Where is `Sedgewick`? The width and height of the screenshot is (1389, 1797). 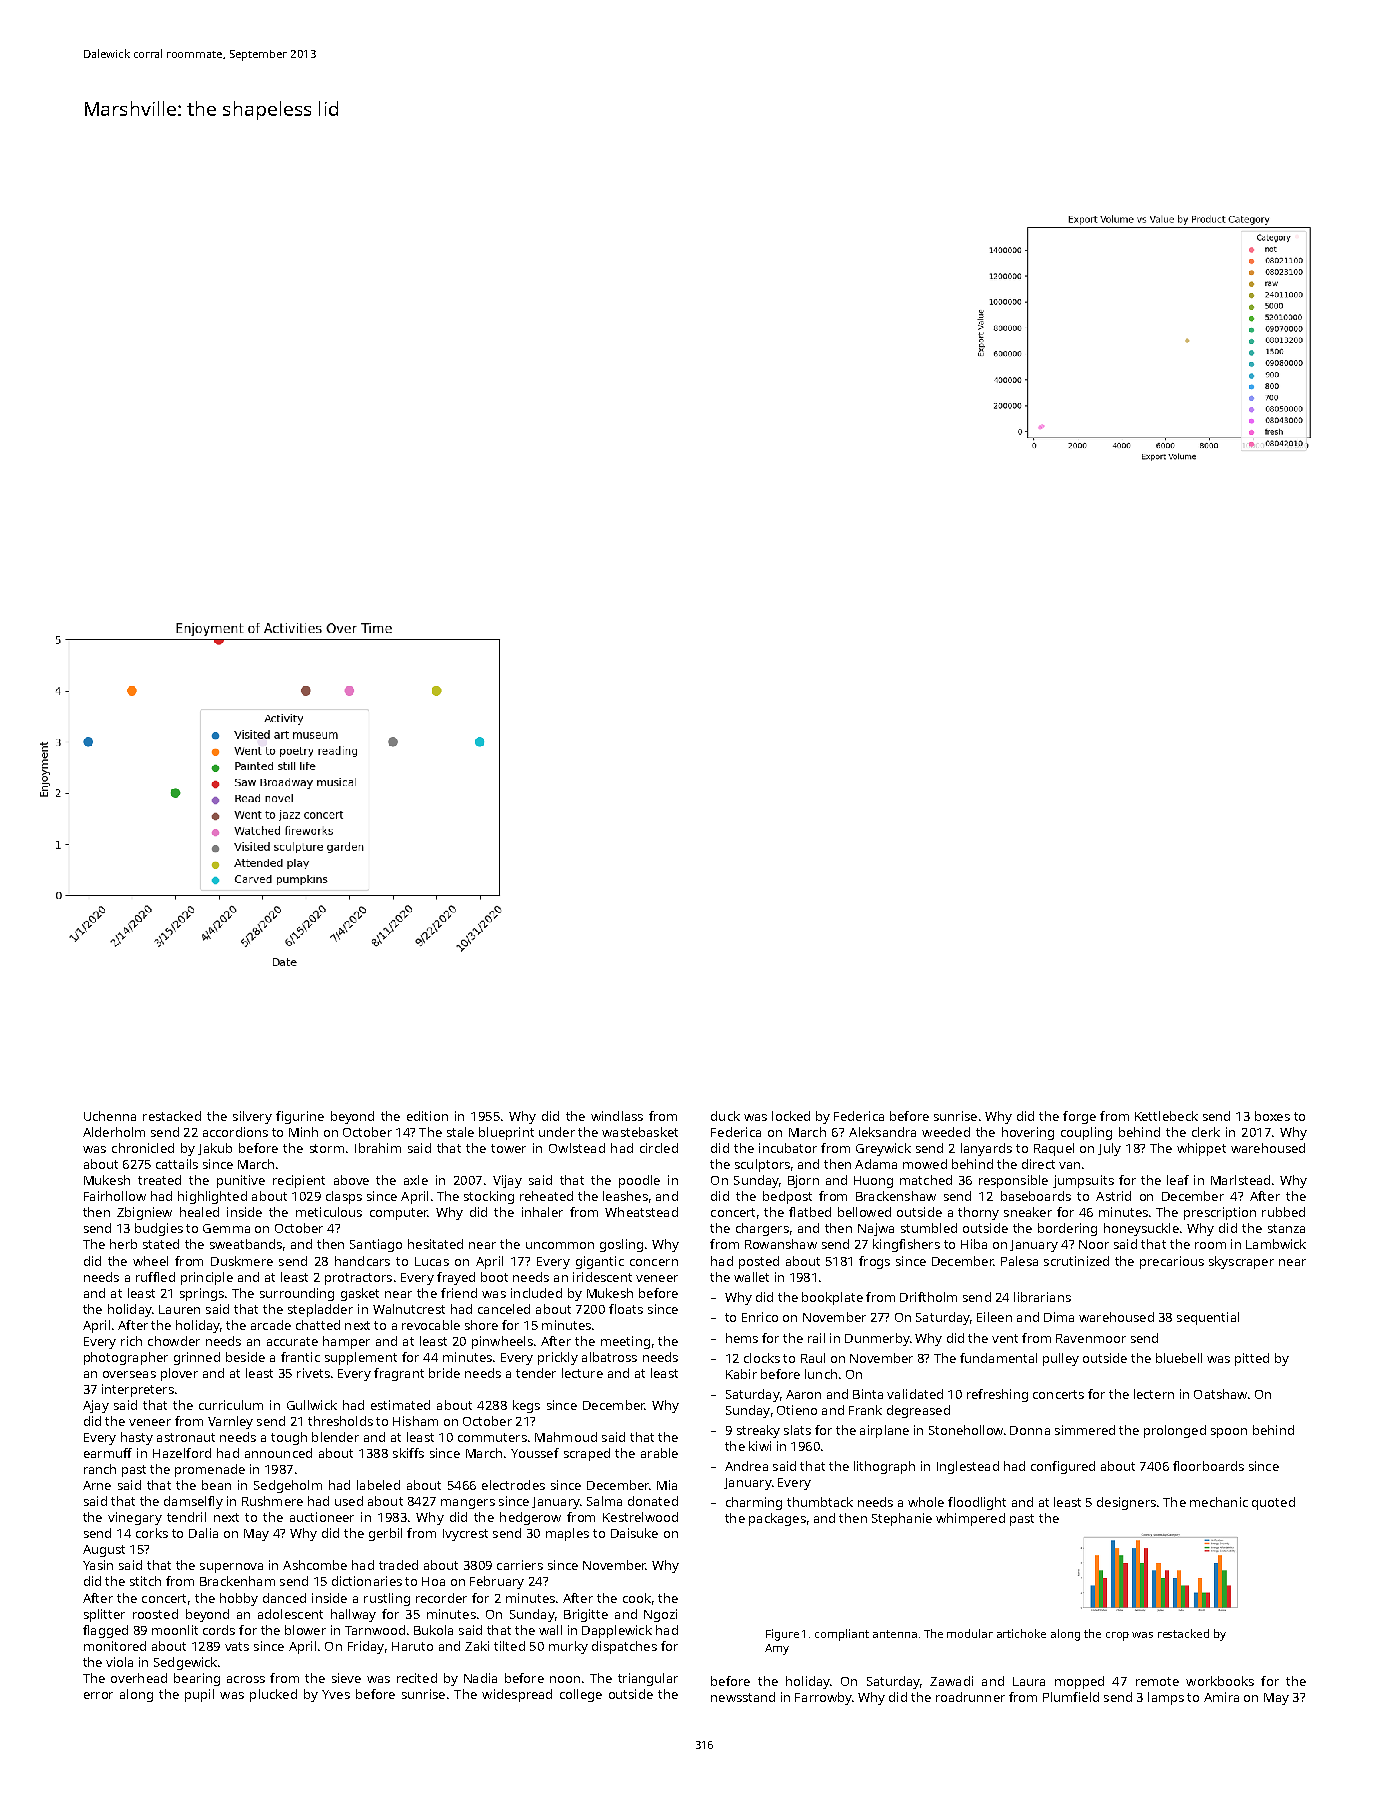
Sedgewick is located at coordinates (185, 1663).
